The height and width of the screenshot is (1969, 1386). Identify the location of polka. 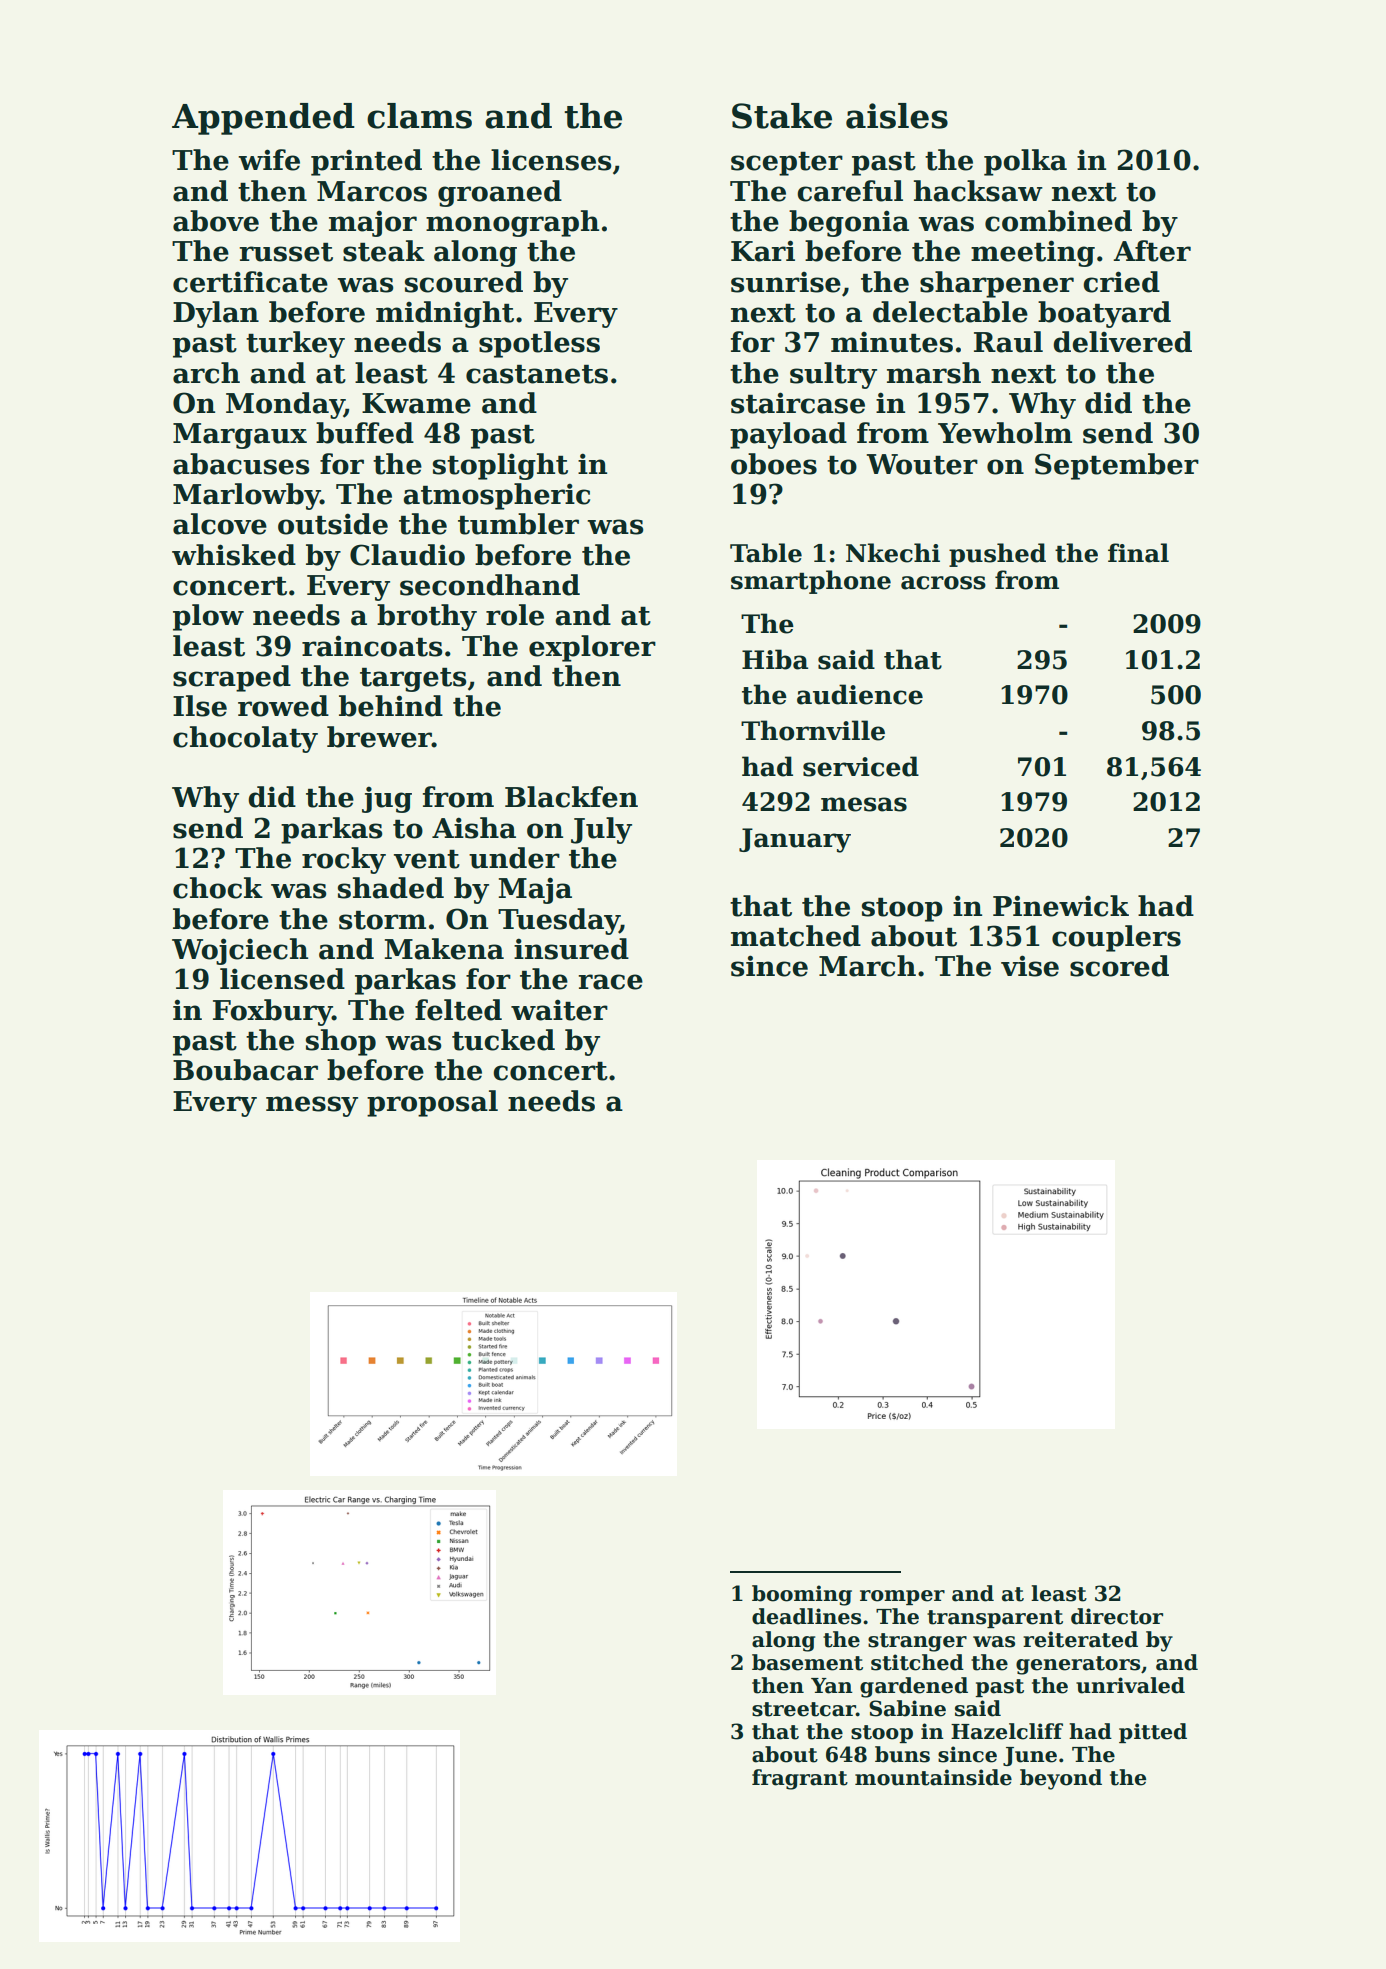
(1025, 162).
